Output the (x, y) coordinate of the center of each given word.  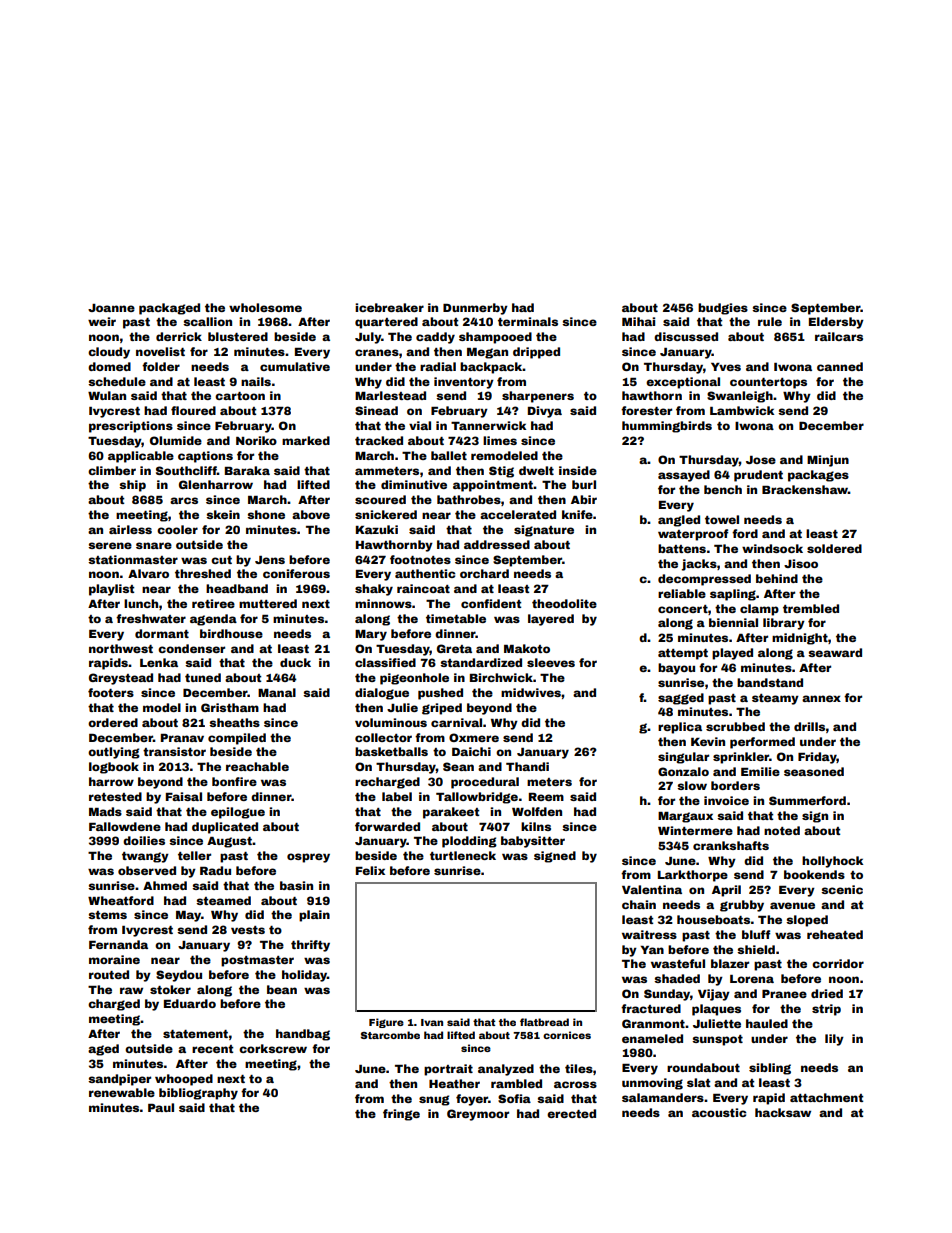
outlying (114, 753)
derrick (179, 336)
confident (491, 603)
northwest (121, 648)
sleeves (551, 662)
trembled (811, 608)
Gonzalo (683, 771)
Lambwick (742, 410)
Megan (487, 353)
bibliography (198, 1094)
